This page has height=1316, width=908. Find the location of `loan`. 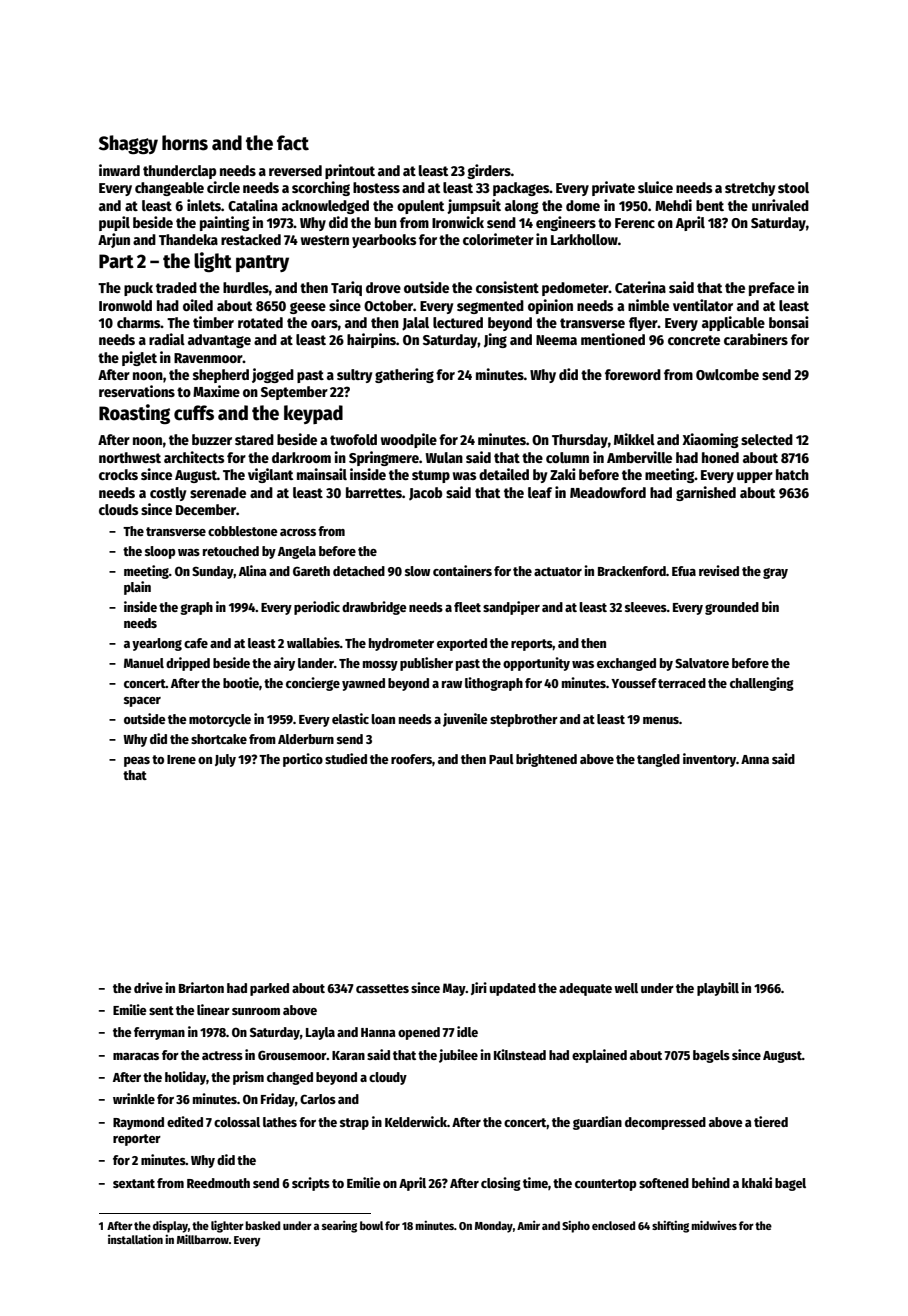

loan is located at coordinates (383, 719).
